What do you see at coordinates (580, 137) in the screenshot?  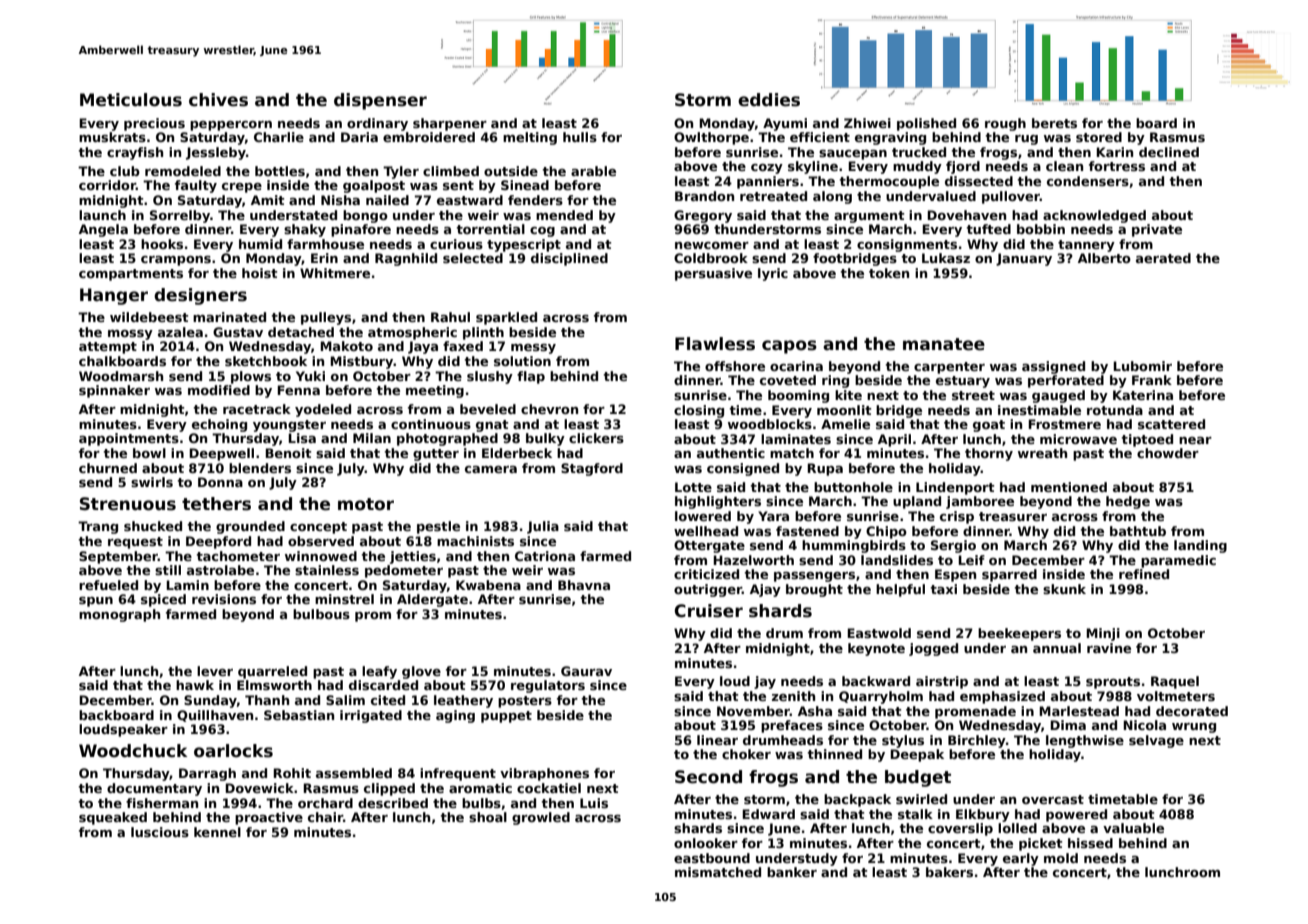 I see `hulls` at bounding box center [580, 137].
